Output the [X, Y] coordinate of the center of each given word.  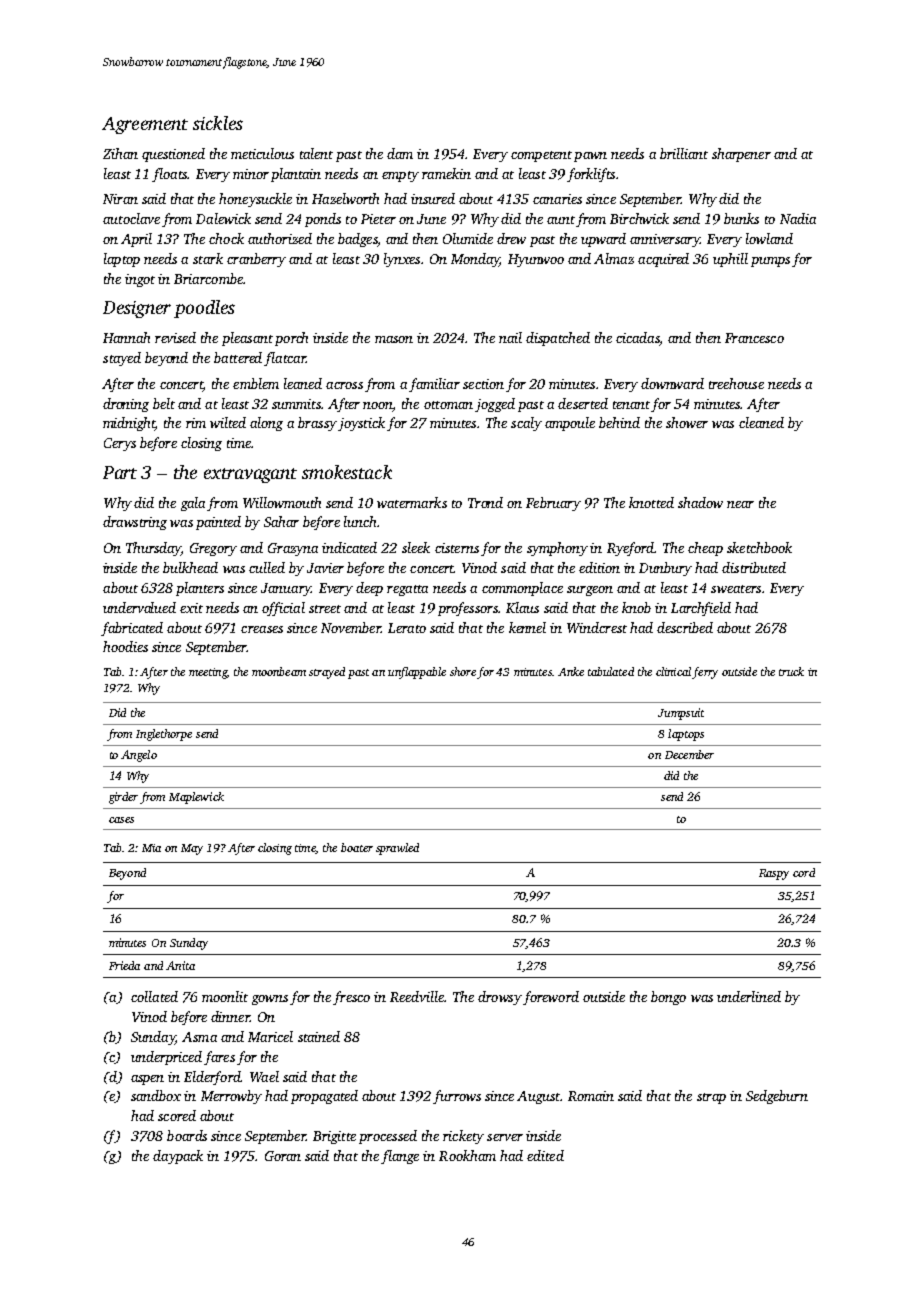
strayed [327, 673]
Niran [120, 199]
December [689, 754]
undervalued [139, 607]
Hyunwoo [536, 260]
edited [545, 1155]
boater [357, 847]
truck [791, 671]
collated [154, 996]
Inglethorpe [164, 735]
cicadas [637, 337]
